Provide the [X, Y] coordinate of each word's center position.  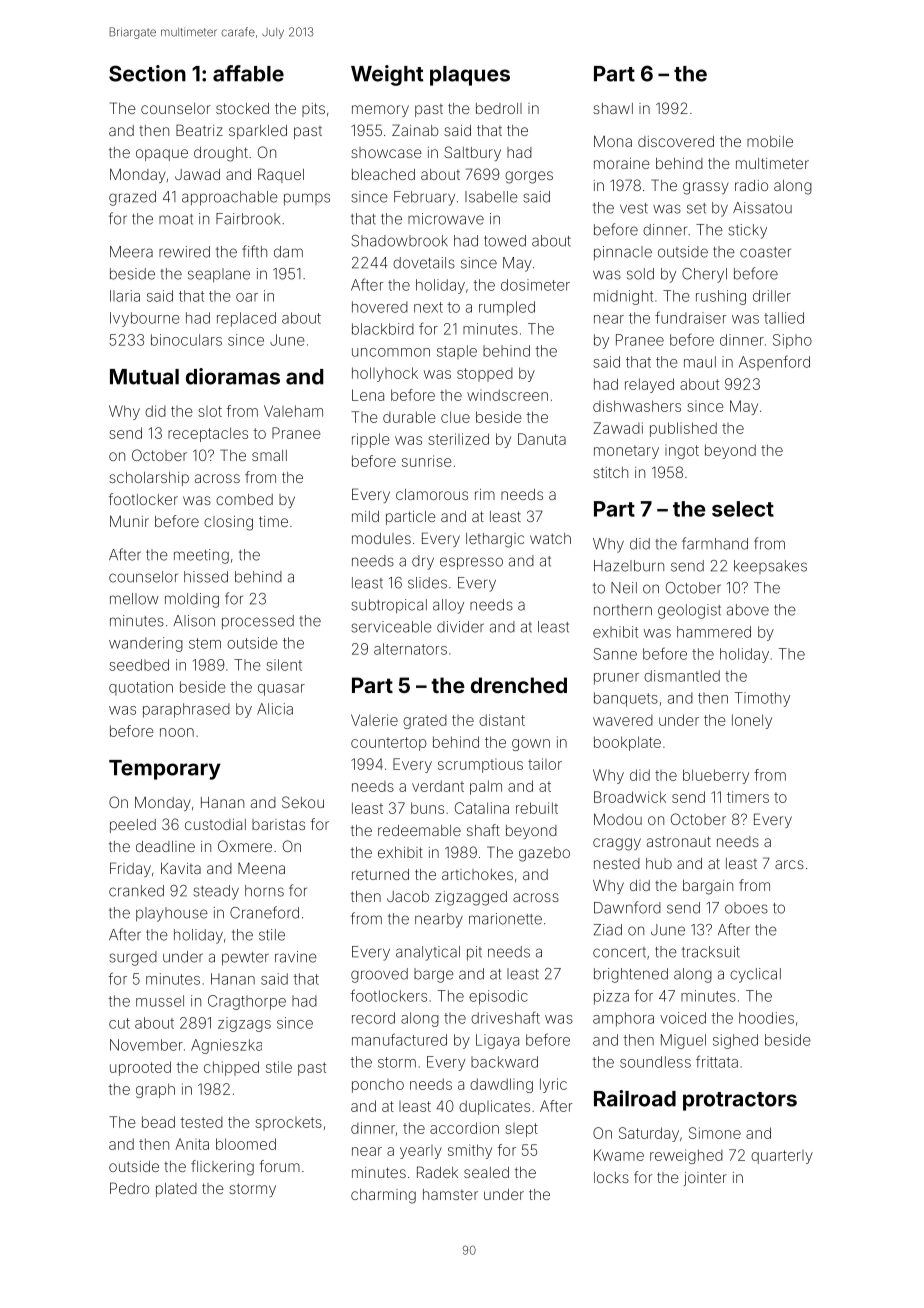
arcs [789, 864]
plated [176, 1190]
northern [623, 610]
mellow [134, 599]
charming [383, 1196]
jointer [705, 1179]
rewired [184, 252]
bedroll [499, 108]
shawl [613, 108]
